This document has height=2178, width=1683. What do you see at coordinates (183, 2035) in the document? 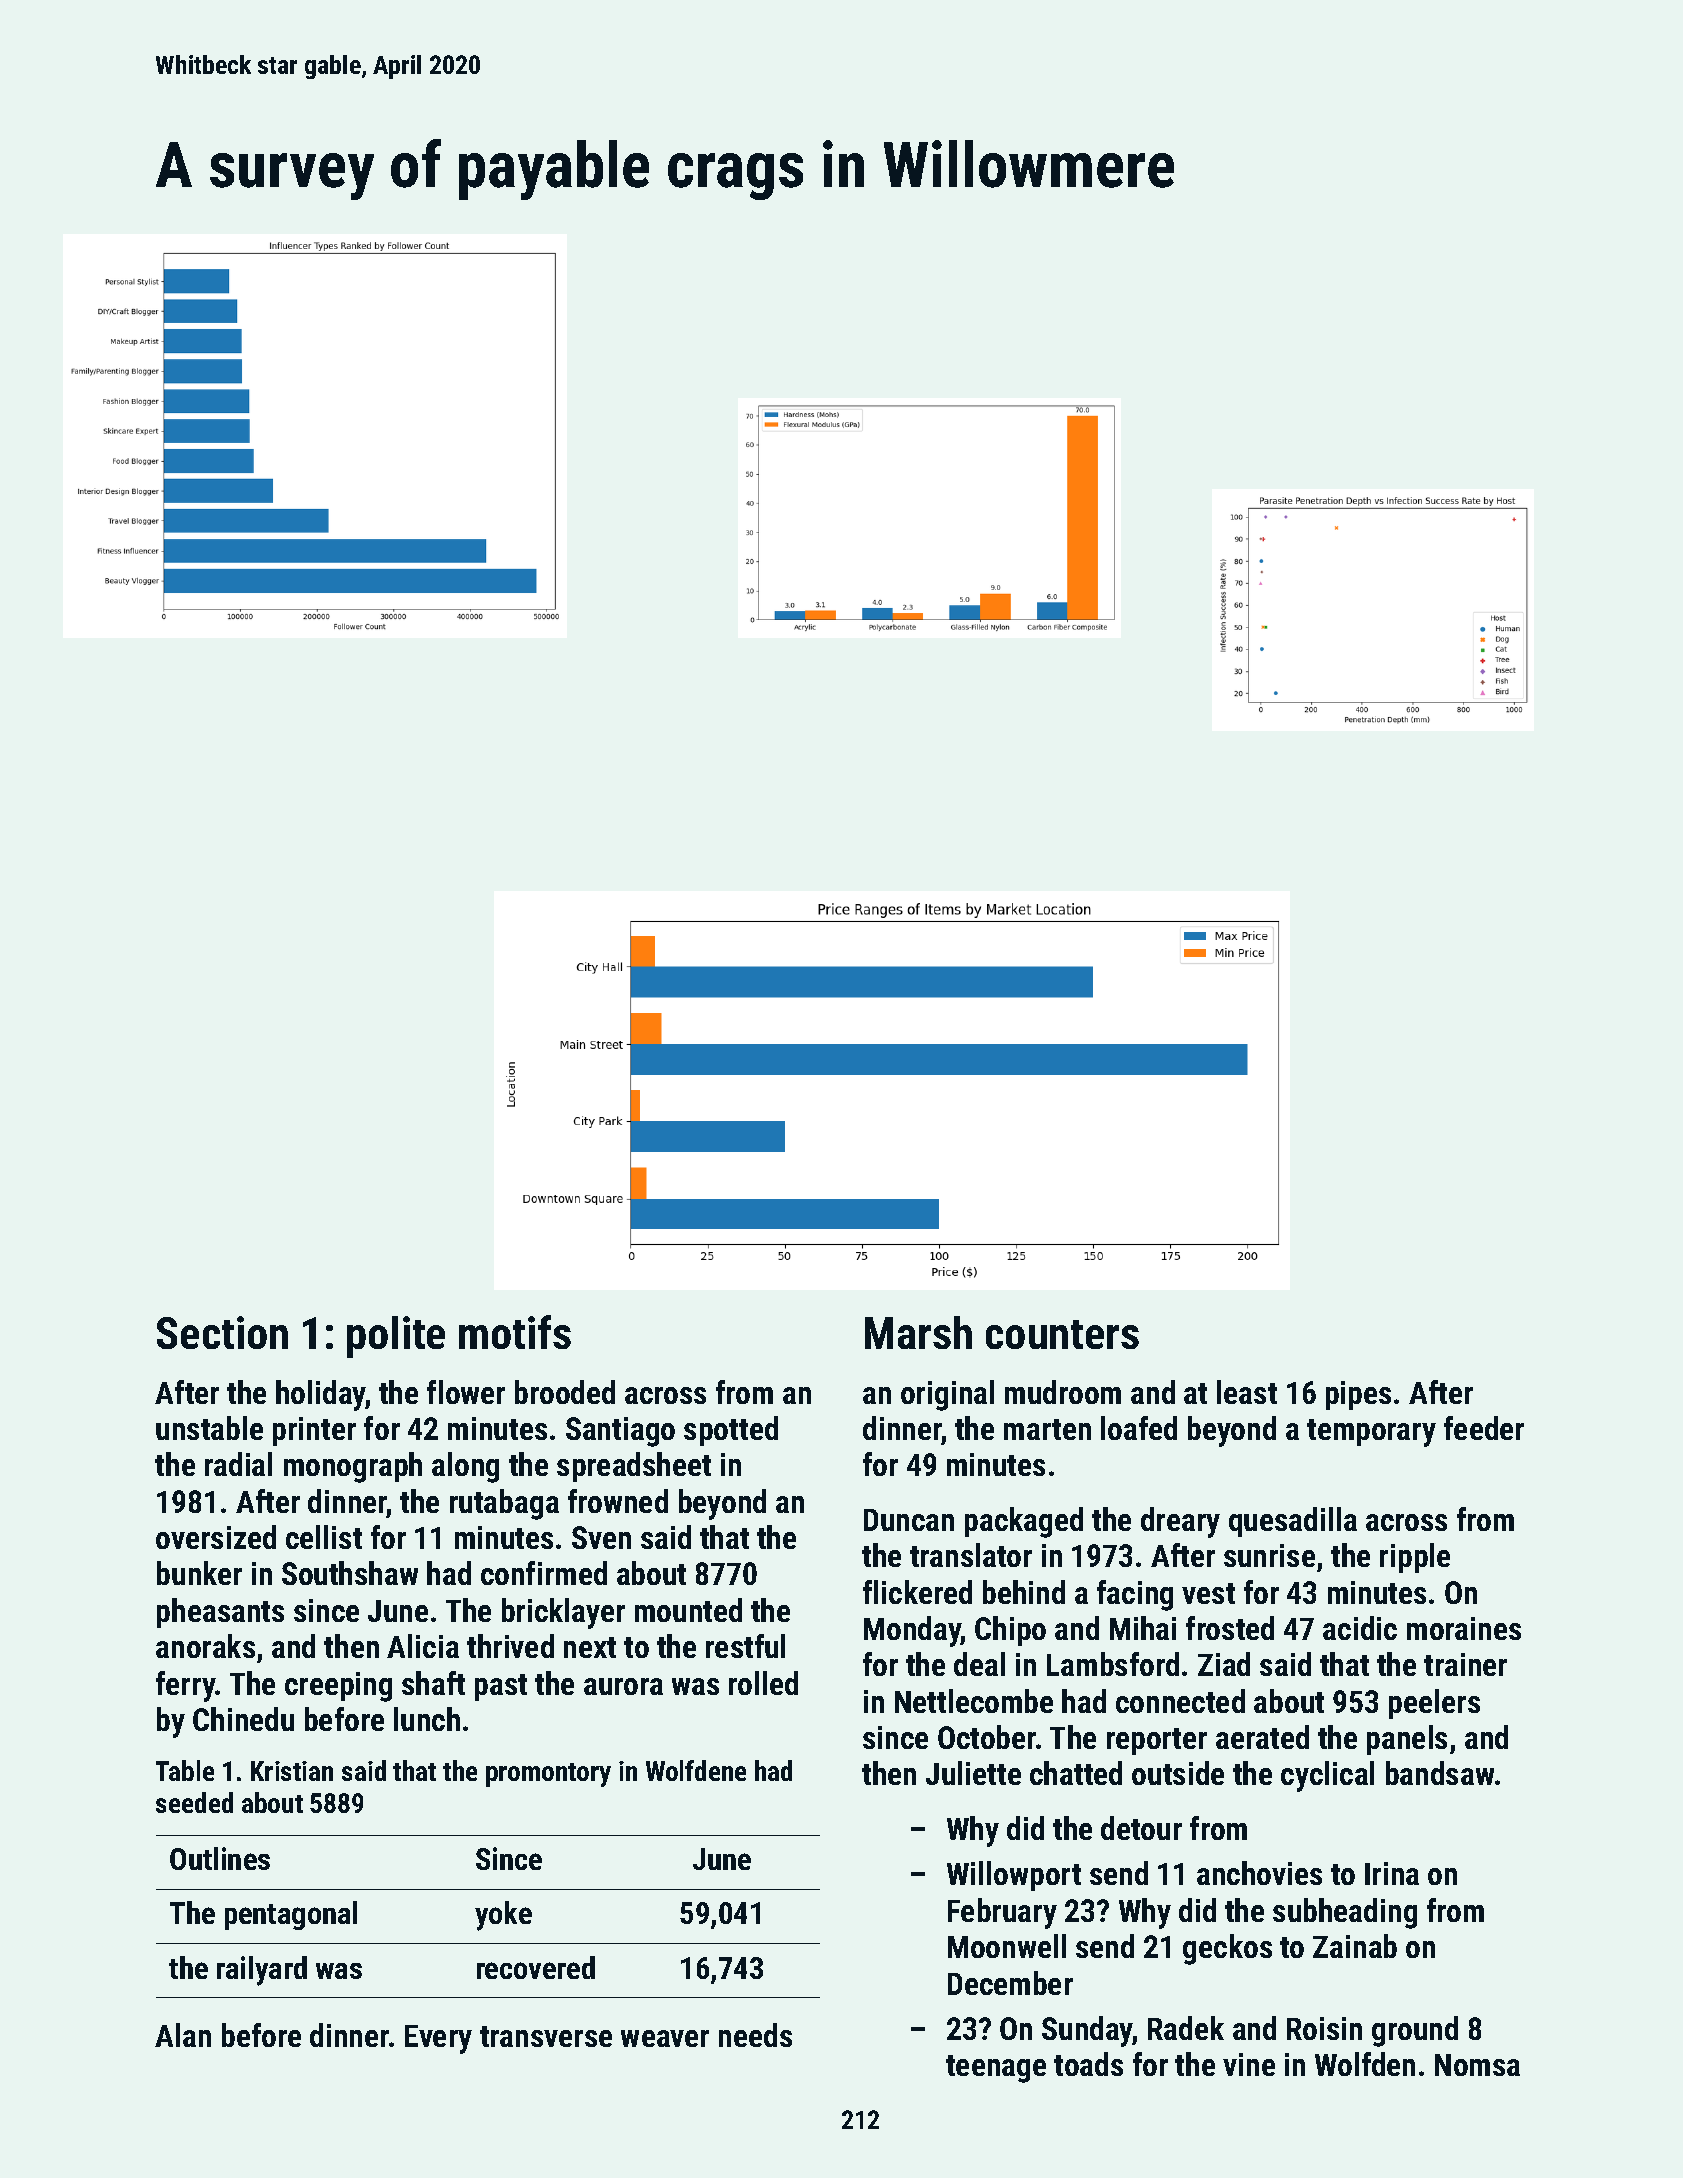
I see `Alan` at bounding box center [183, 2035].
